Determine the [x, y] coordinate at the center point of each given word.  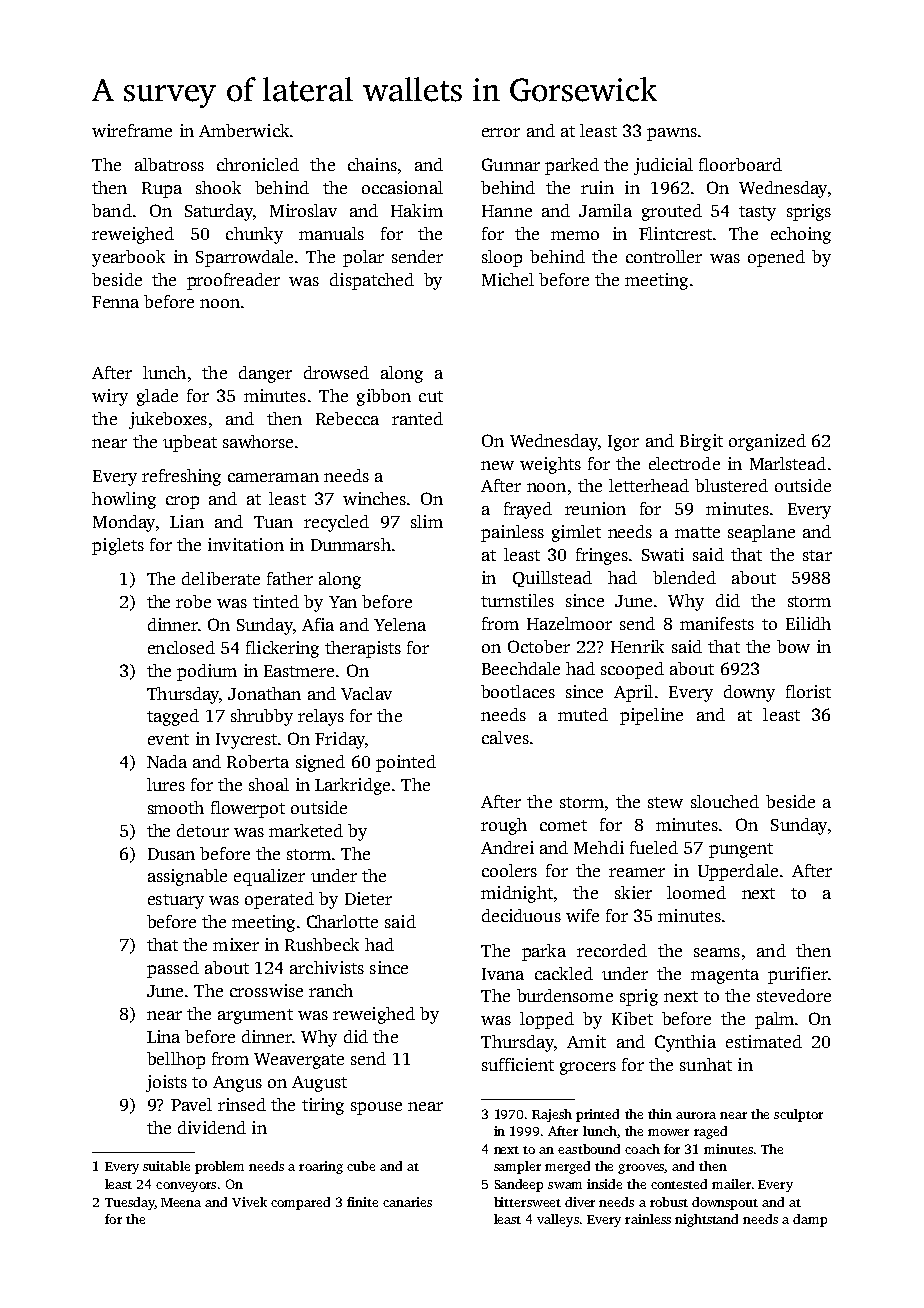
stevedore [794, 995]
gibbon [384, 397]
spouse [376, 1108]
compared [300, 1203]
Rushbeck [322, 944]
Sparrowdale [244, 258]
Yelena [400, 624]
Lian [187, 521]
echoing [801, 235]
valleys [558, 1220]
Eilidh [808, 623]
